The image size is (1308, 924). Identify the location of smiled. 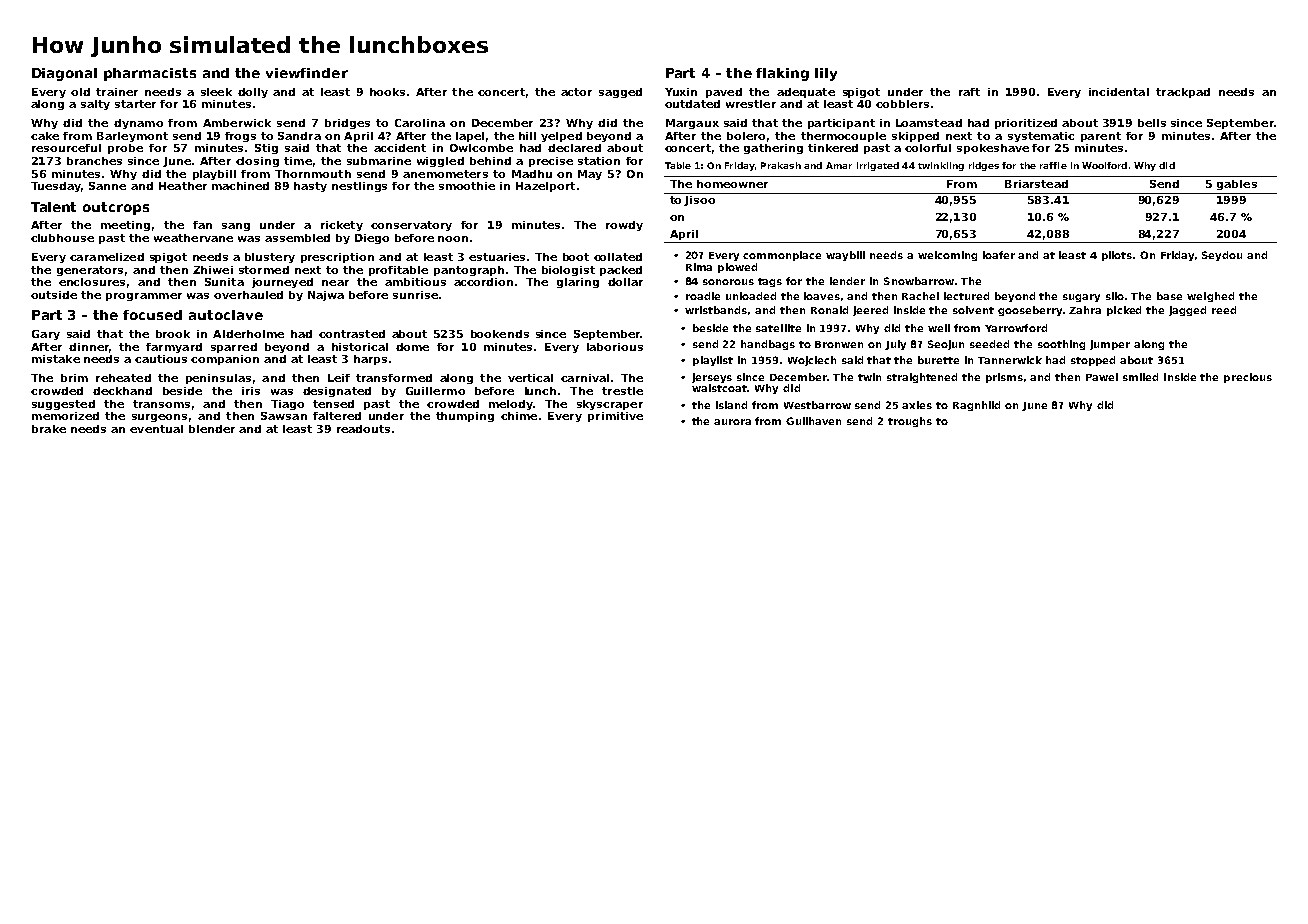
(1140, 377).
